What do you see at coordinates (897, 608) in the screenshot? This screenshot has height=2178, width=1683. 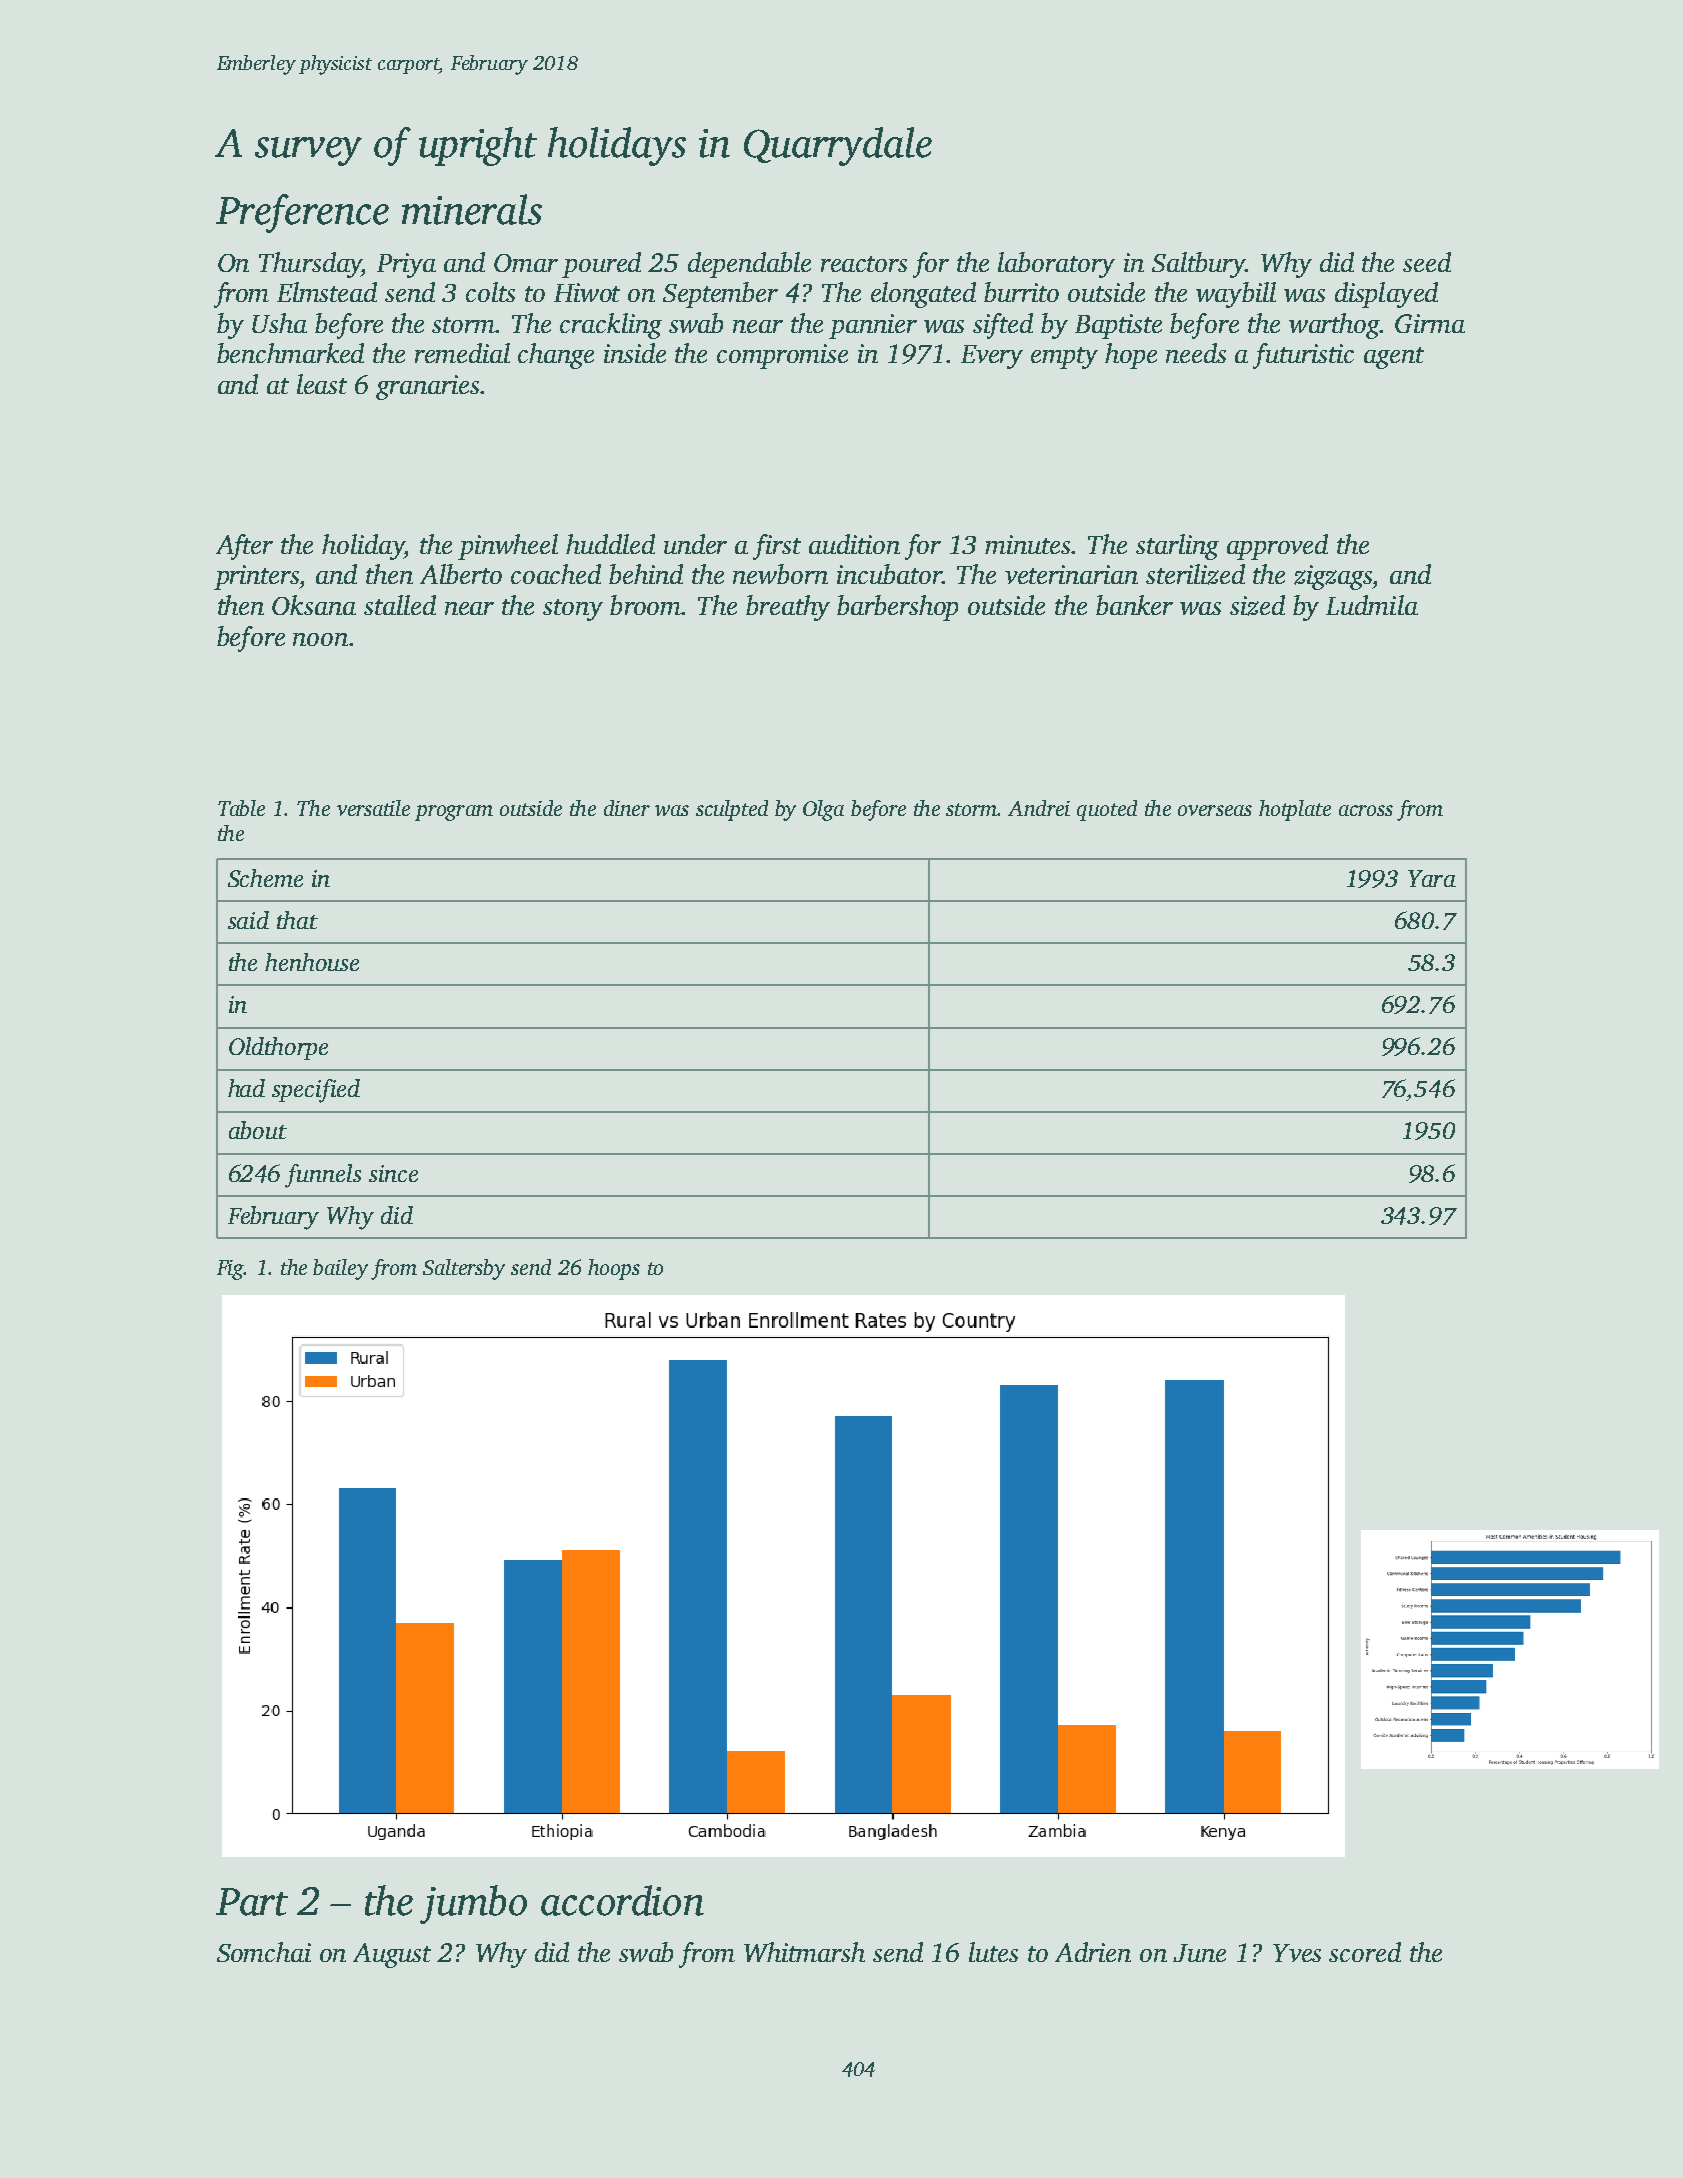 I see `barbershop` at bounding box center [897, 608].
